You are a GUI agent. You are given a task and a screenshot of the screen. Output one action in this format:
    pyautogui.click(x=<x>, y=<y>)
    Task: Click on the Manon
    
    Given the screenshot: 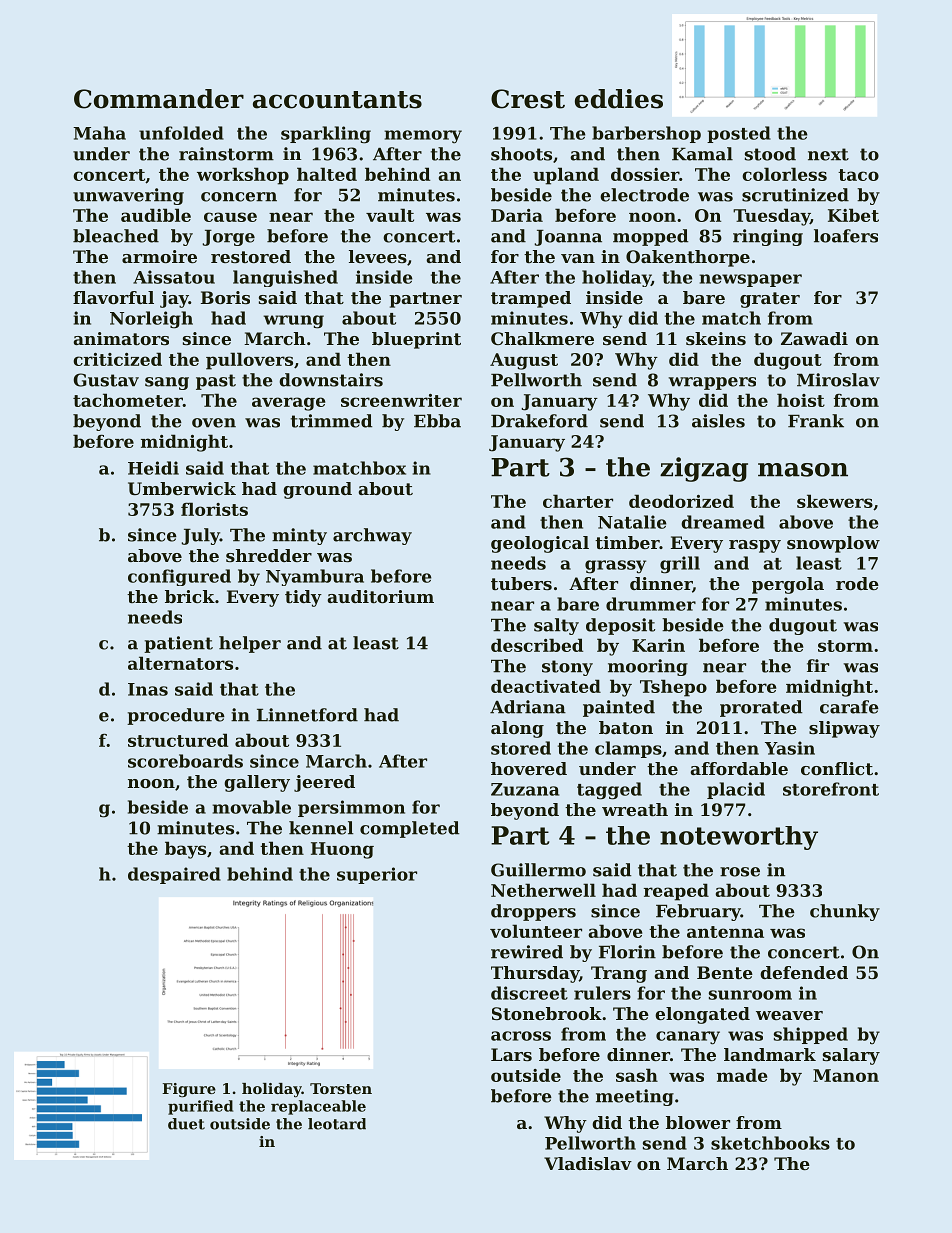 What is the action you would take?
    pyautogui.click(x=846, y=1075)
